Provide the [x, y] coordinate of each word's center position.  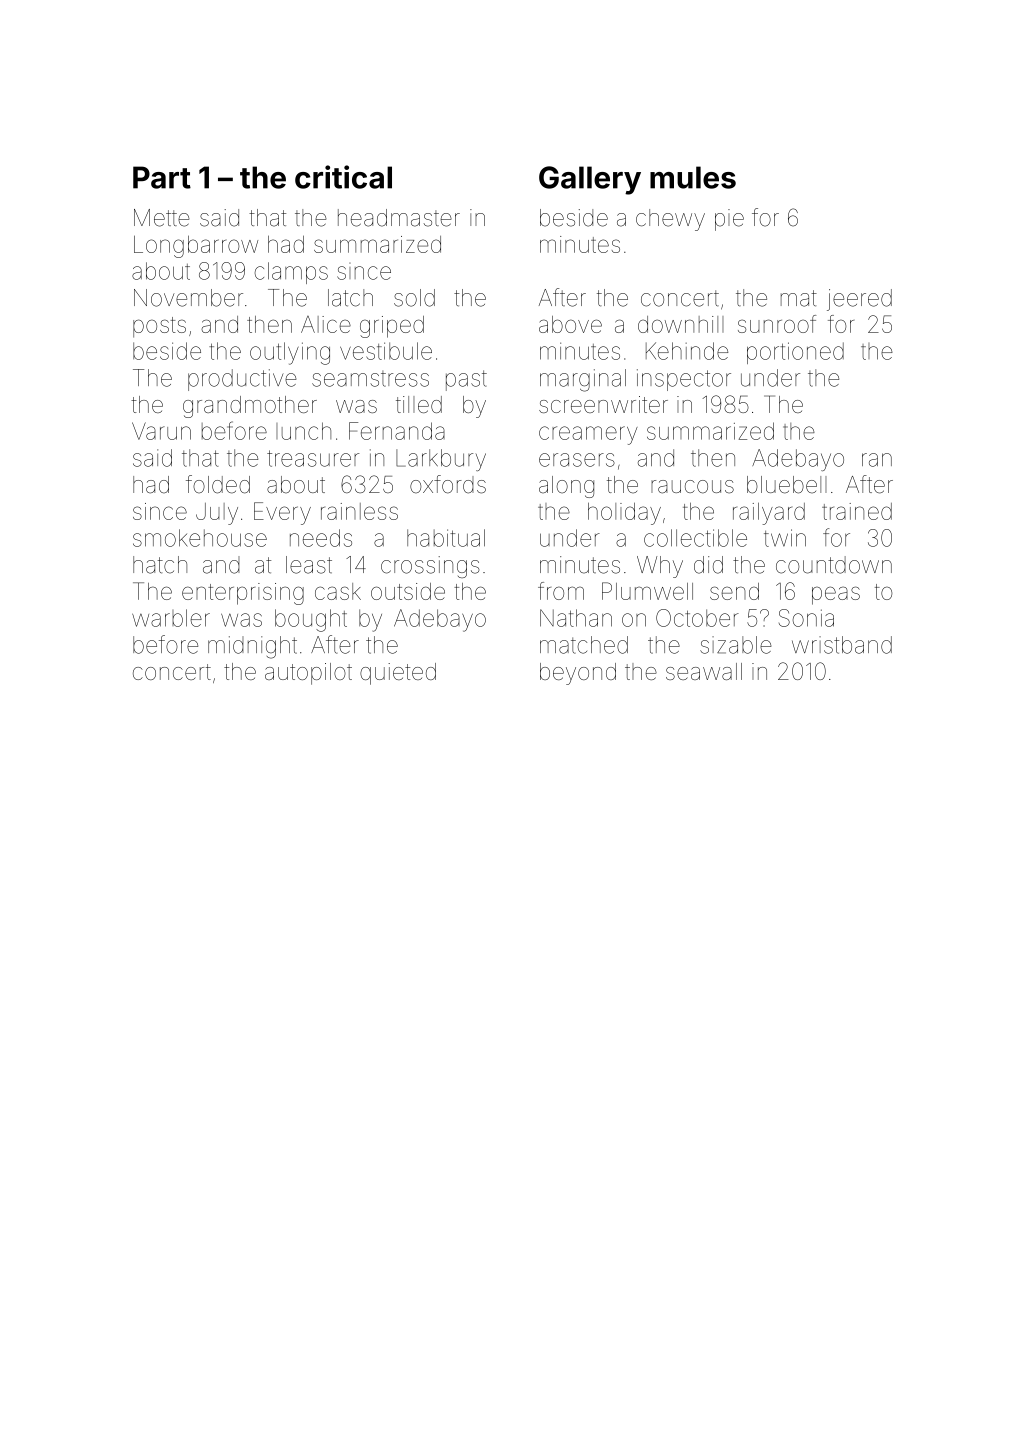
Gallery [590, 180]
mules [693, 177]
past [466, 380]
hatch [160, 565]
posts [159, 327]
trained [857, 511]
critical [343, 177]
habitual [446, 538]
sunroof [777, 324]
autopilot [308, 674]
